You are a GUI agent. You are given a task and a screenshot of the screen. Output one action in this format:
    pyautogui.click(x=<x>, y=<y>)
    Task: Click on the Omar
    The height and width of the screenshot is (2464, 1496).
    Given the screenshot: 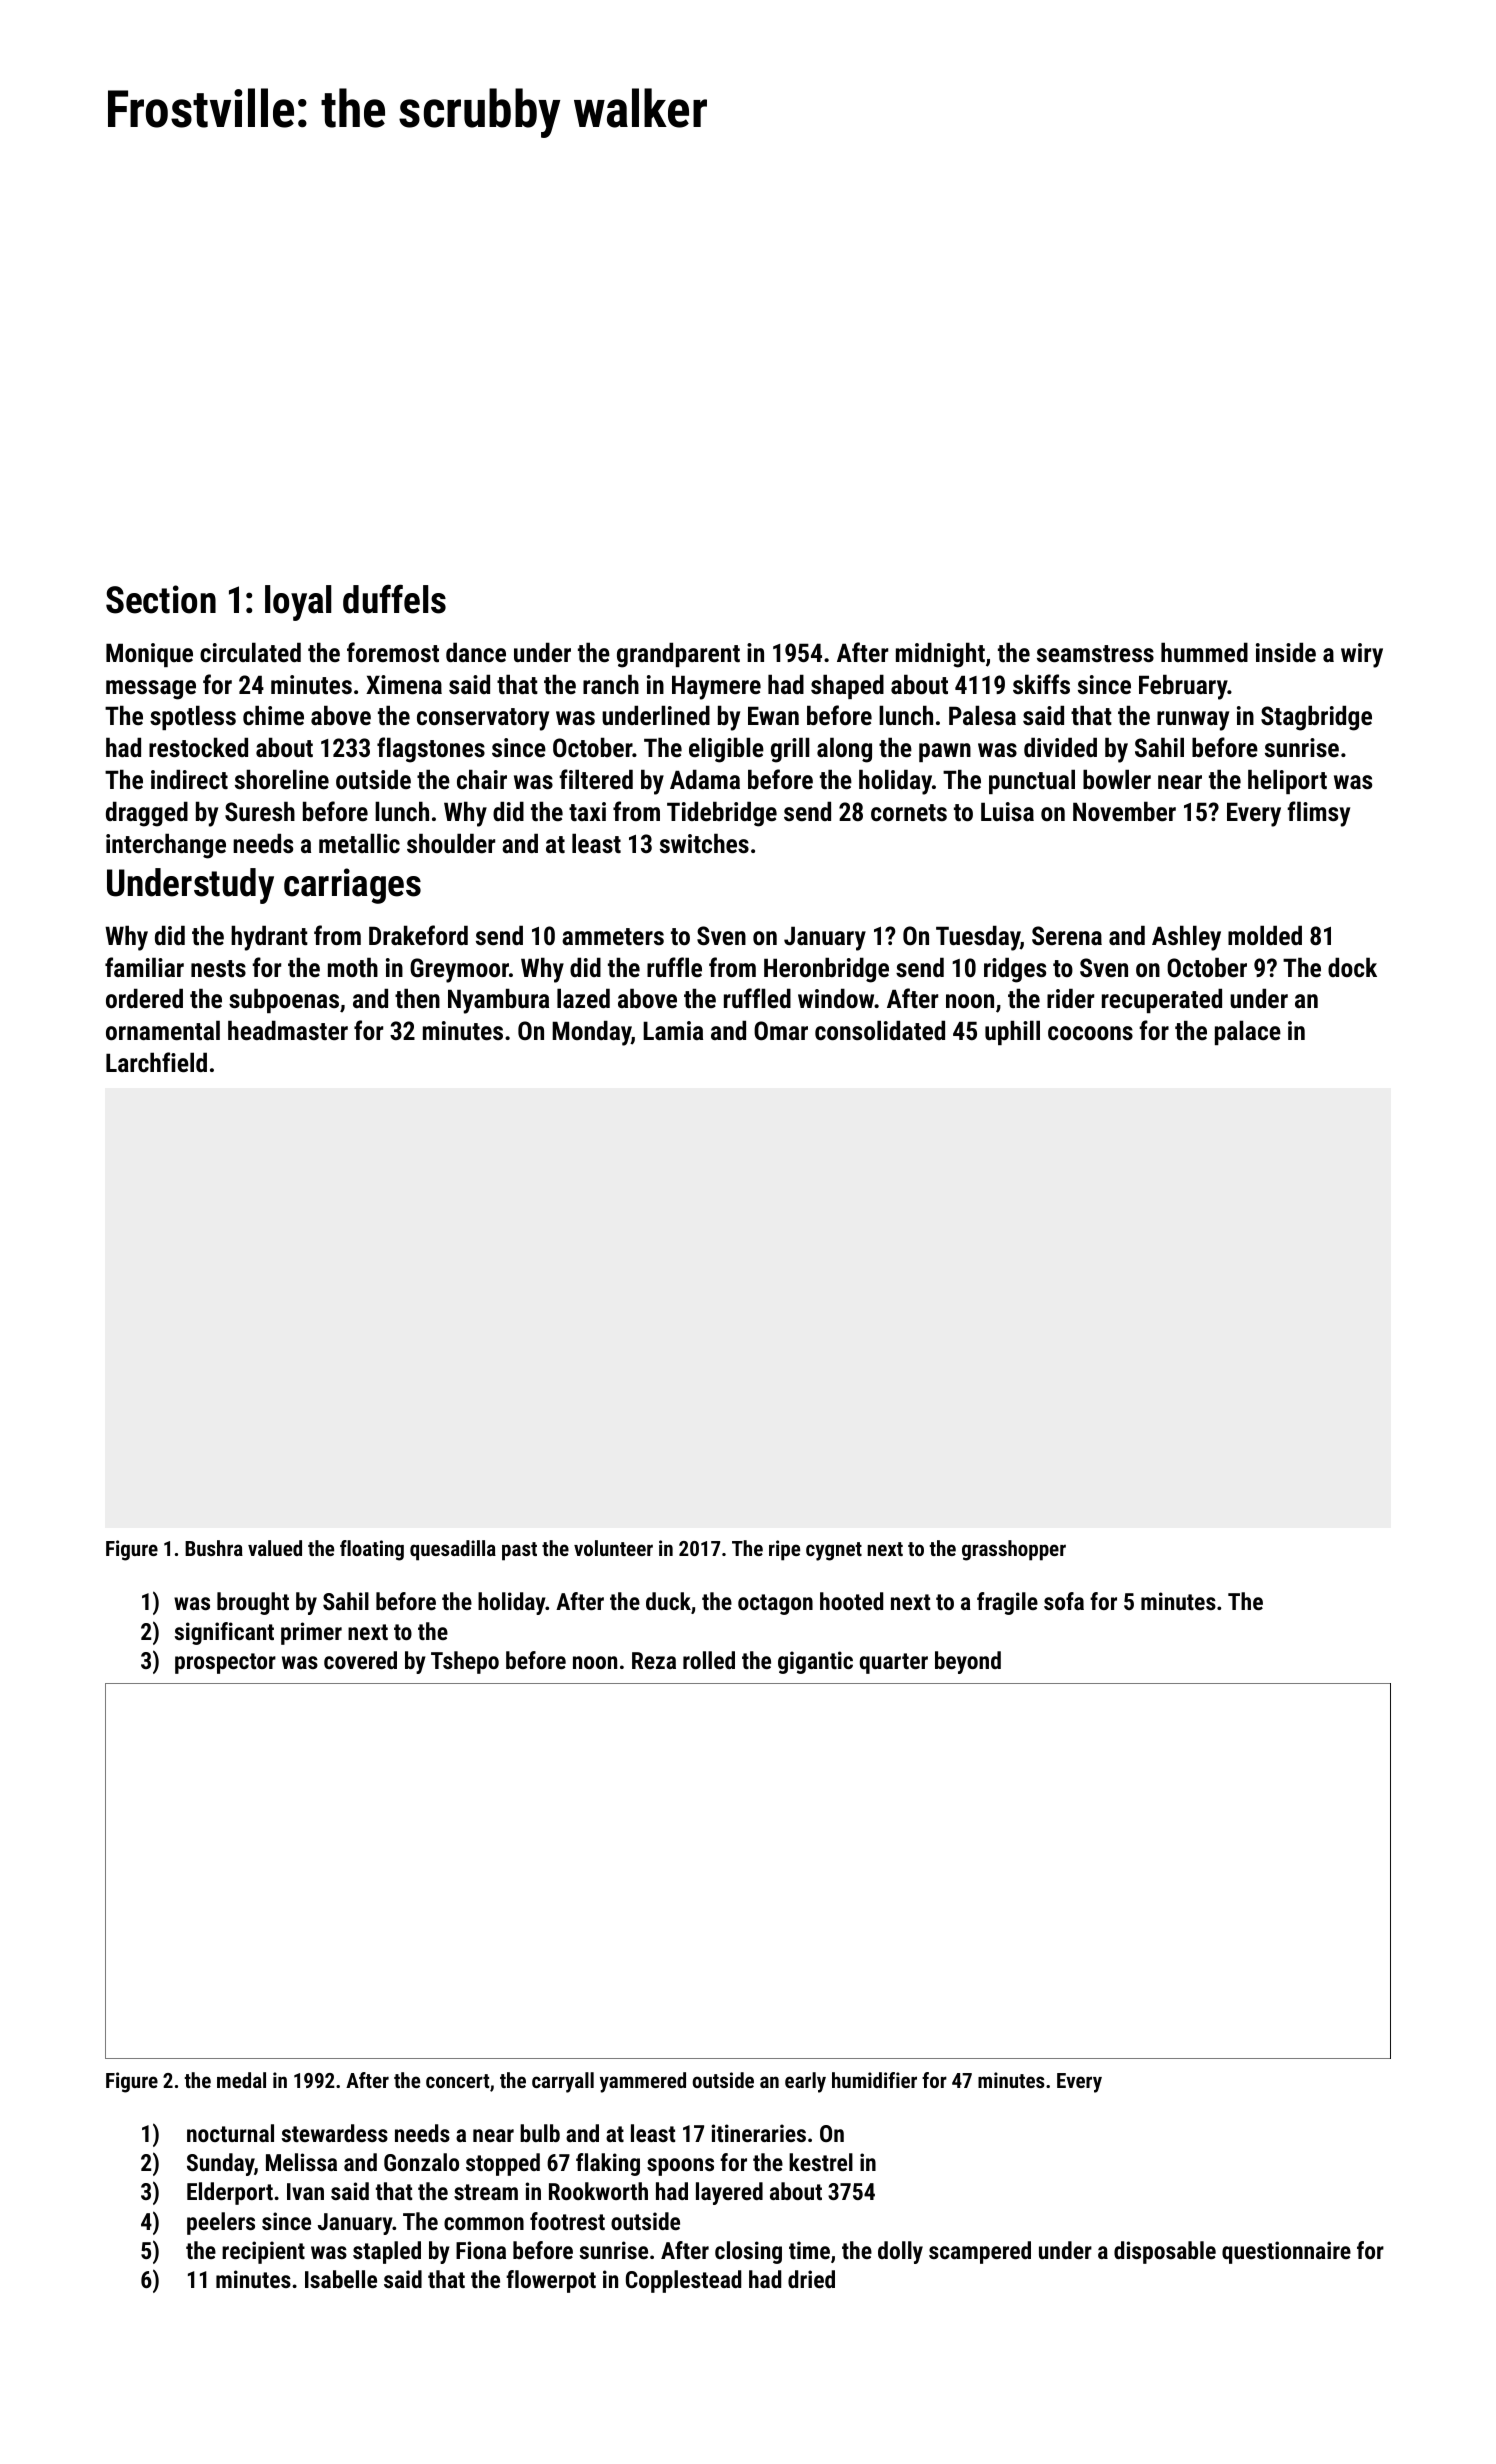 What is the action you would take?
    pyautogui.click(x=781, y=1030)
